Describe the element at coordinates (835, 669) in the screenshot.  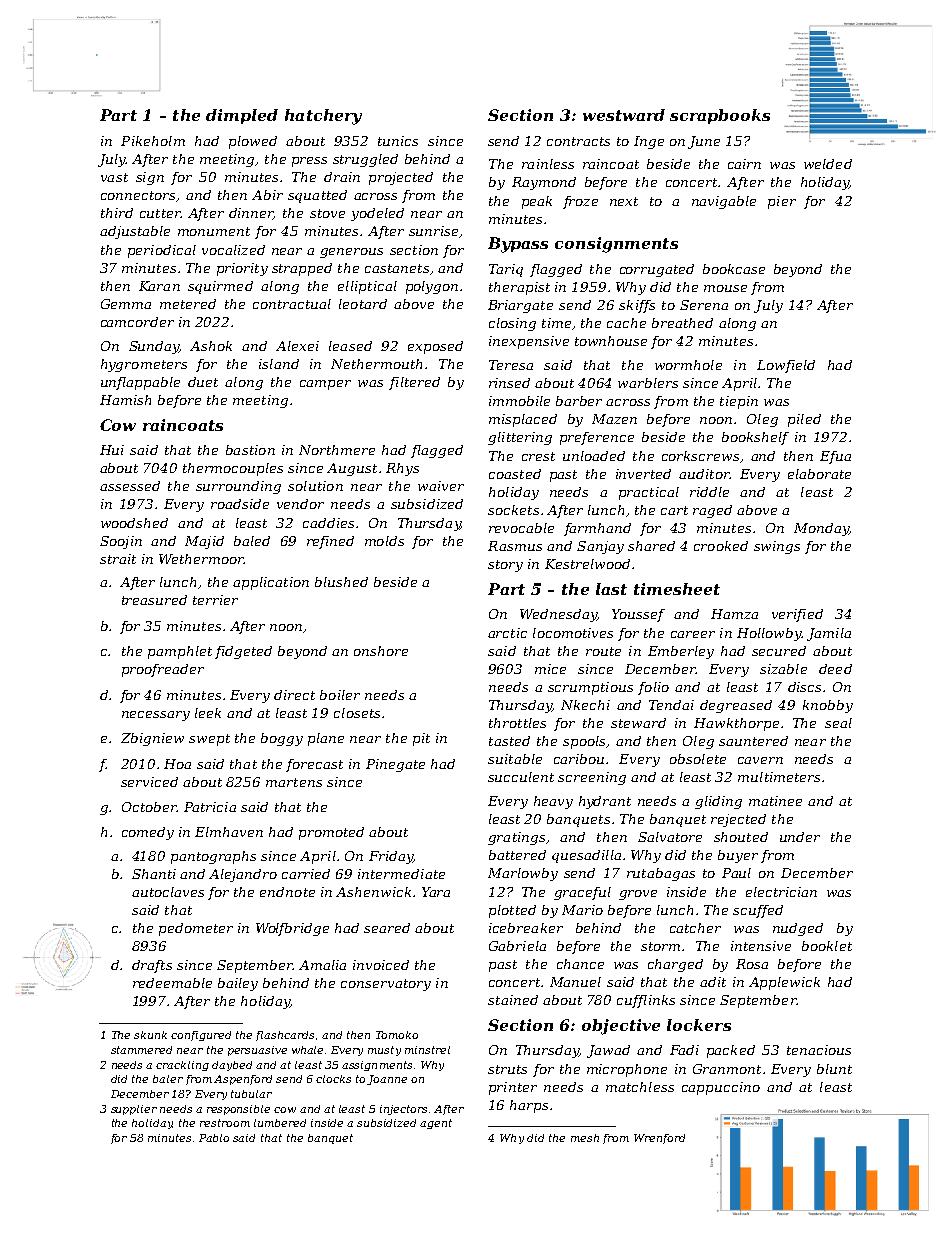
I see `deed` at that location.
